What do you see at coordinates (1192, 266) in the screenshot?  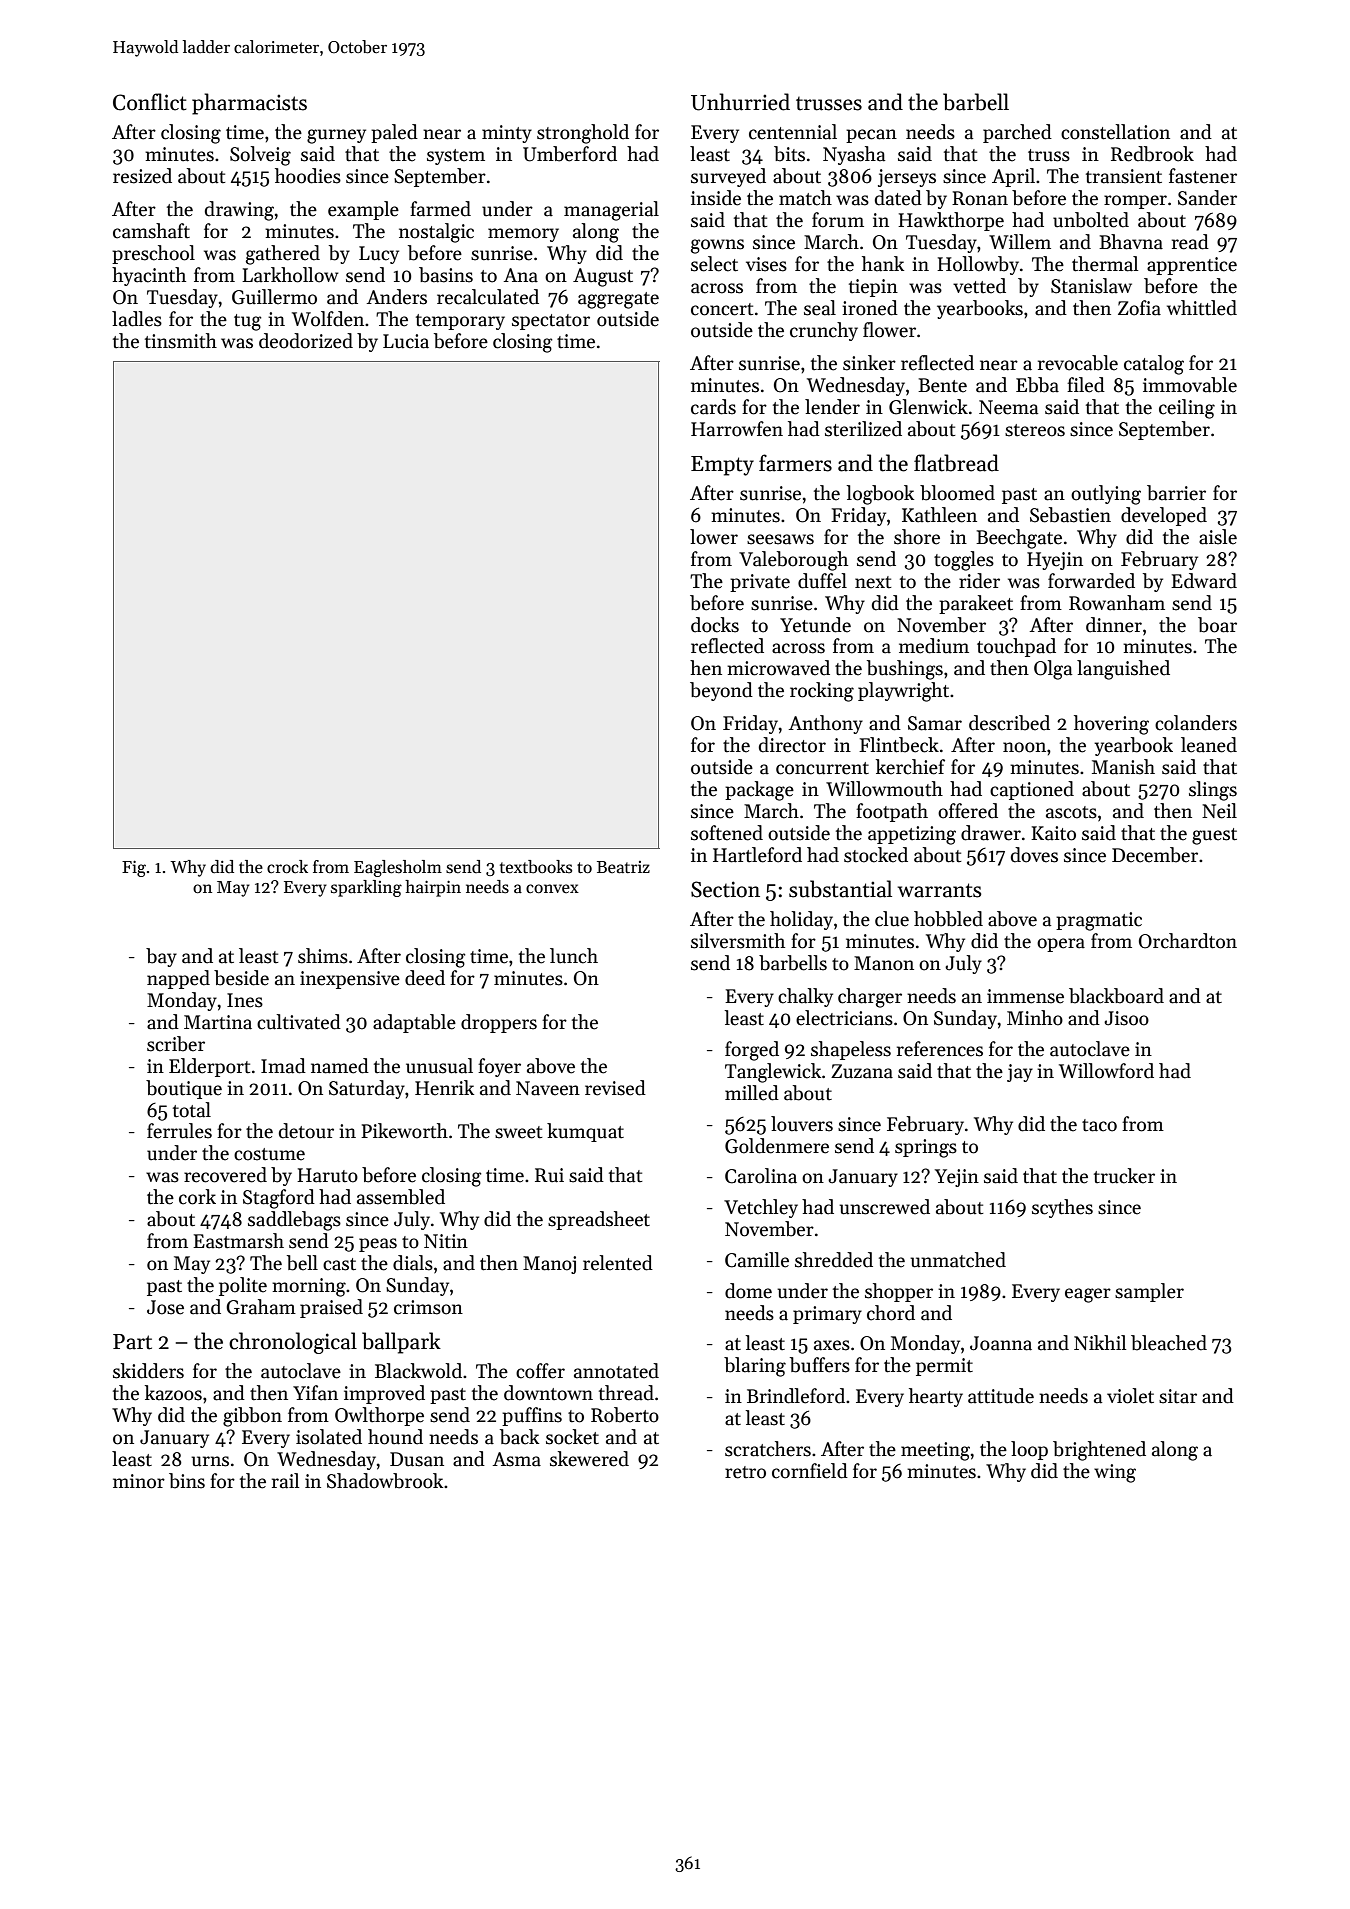 I see `apprentice` at bounding box center [1192, 266].
